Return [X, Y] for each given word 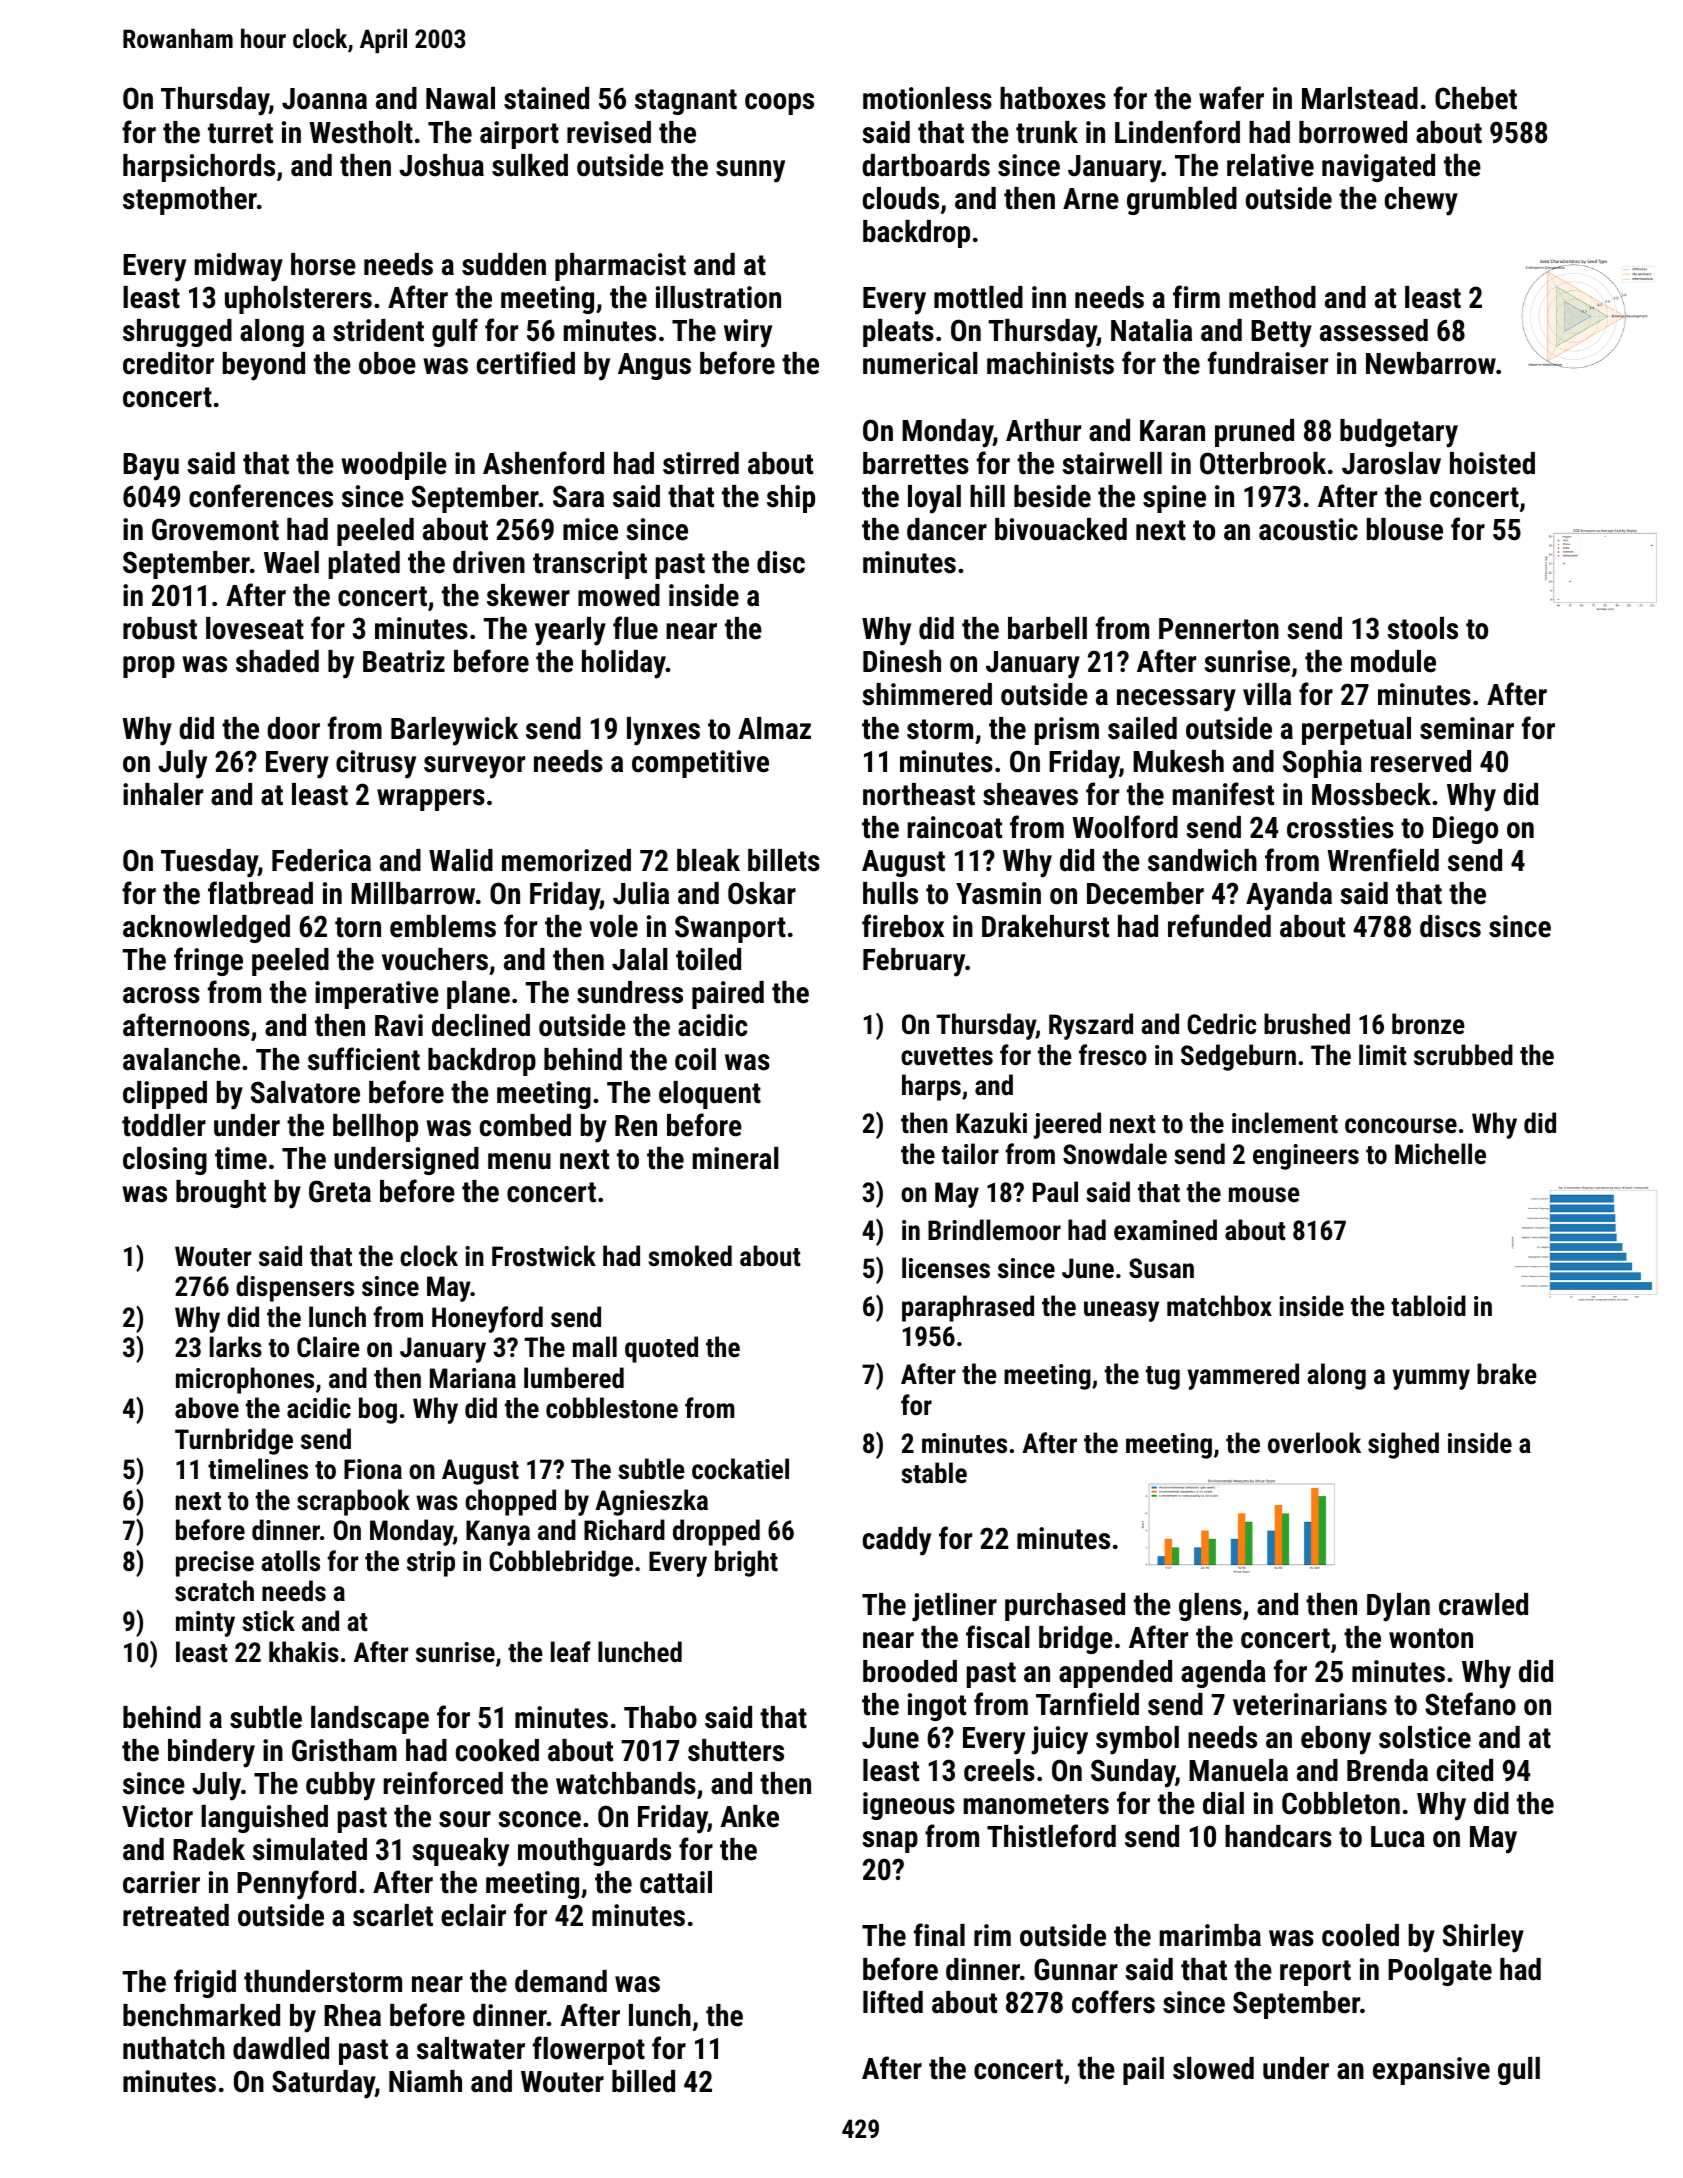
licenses [946, 1268]
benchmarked [201, 2015]
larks [236, 1347]
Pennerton [1219, 629]
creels [999, 1770]
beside [1052, 496]
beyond [264, 366]
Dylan [1398, 1607]
